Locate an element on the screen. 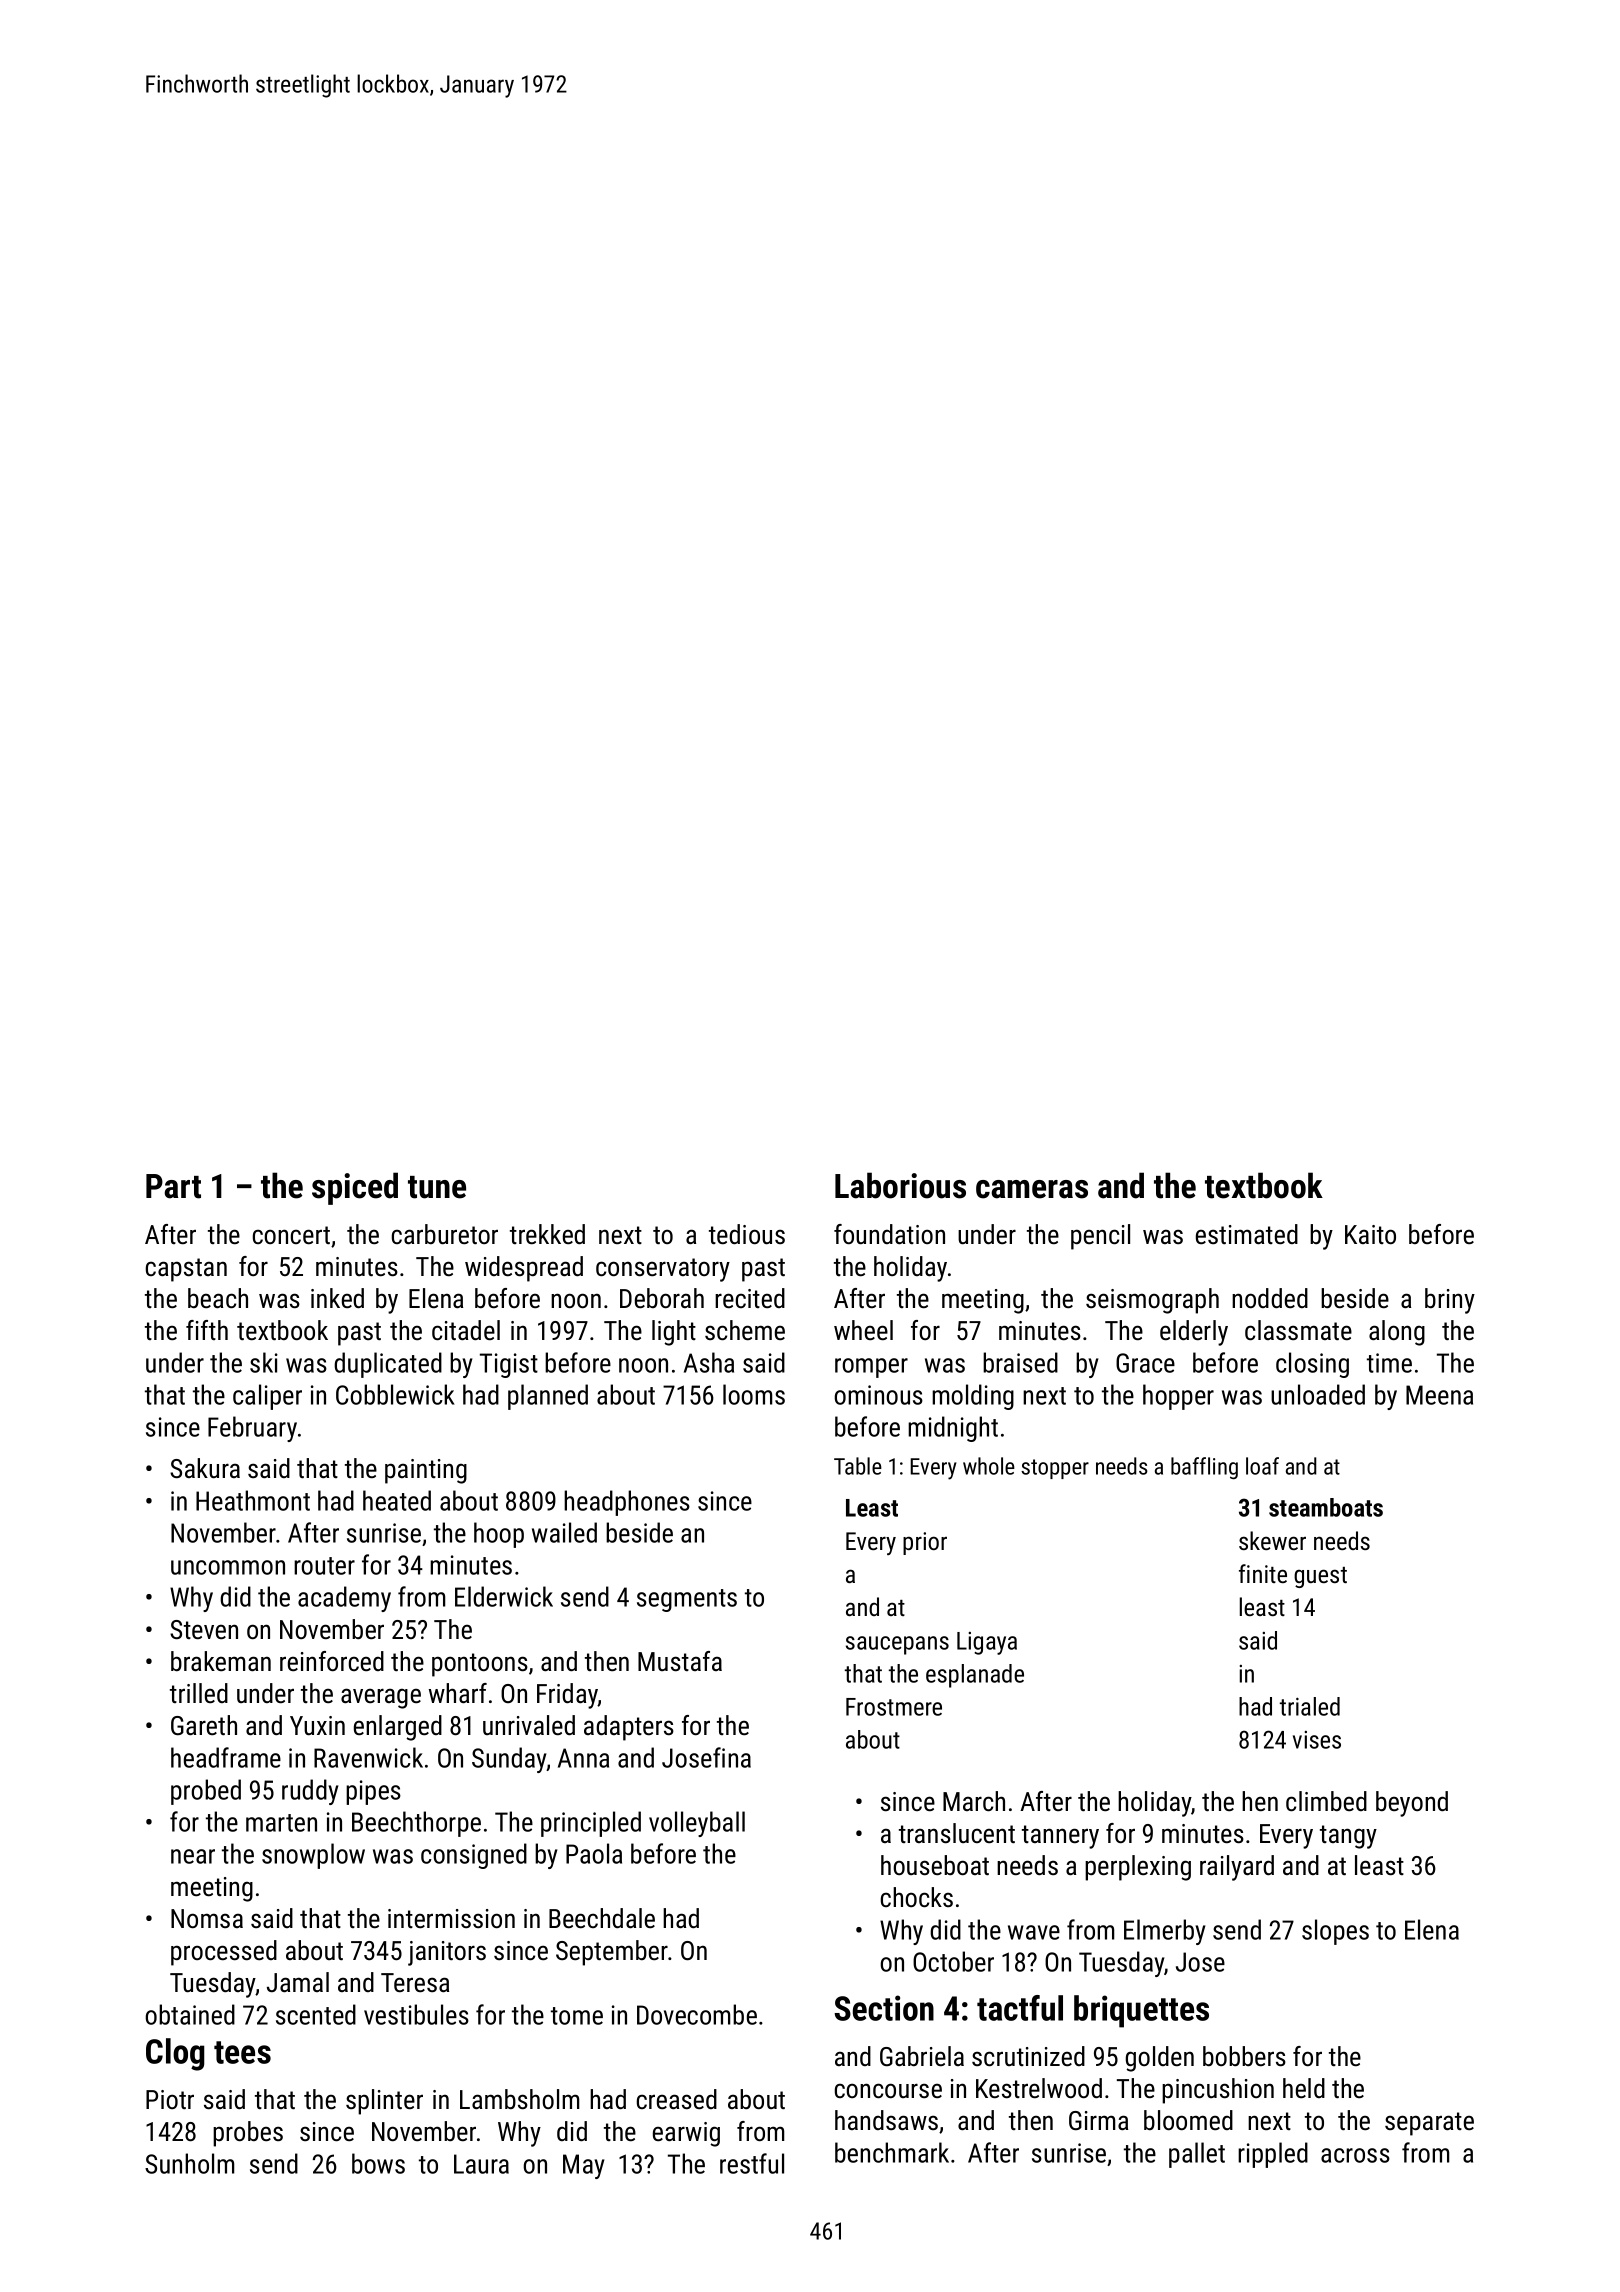  duplicated is located at coordinates (388, 1365).
